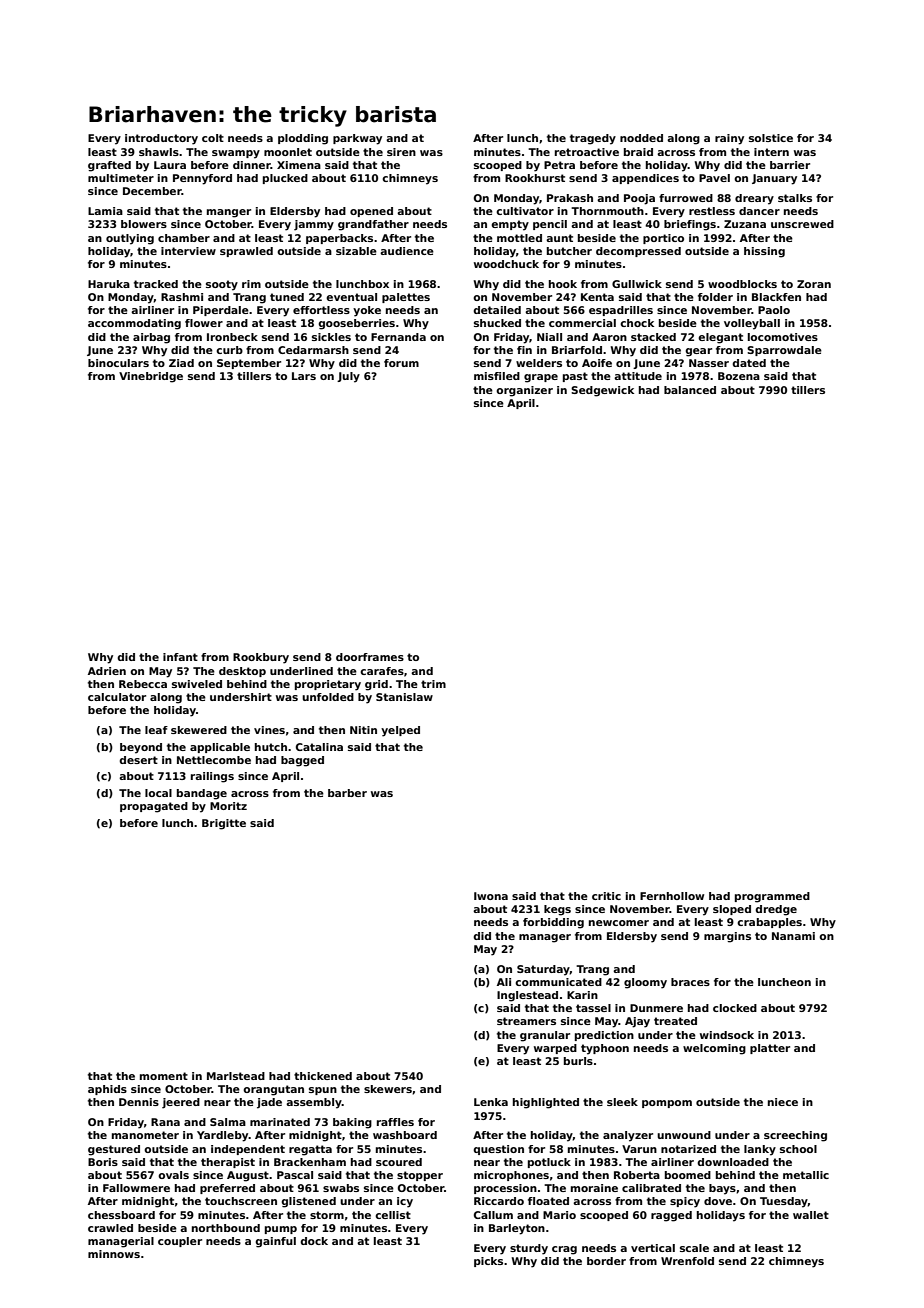 Image resolution: width=924 pixels, height=1308 pixels. Describe the element at coordinates (497, 376) in the document. I see `misfiled` at that location.
